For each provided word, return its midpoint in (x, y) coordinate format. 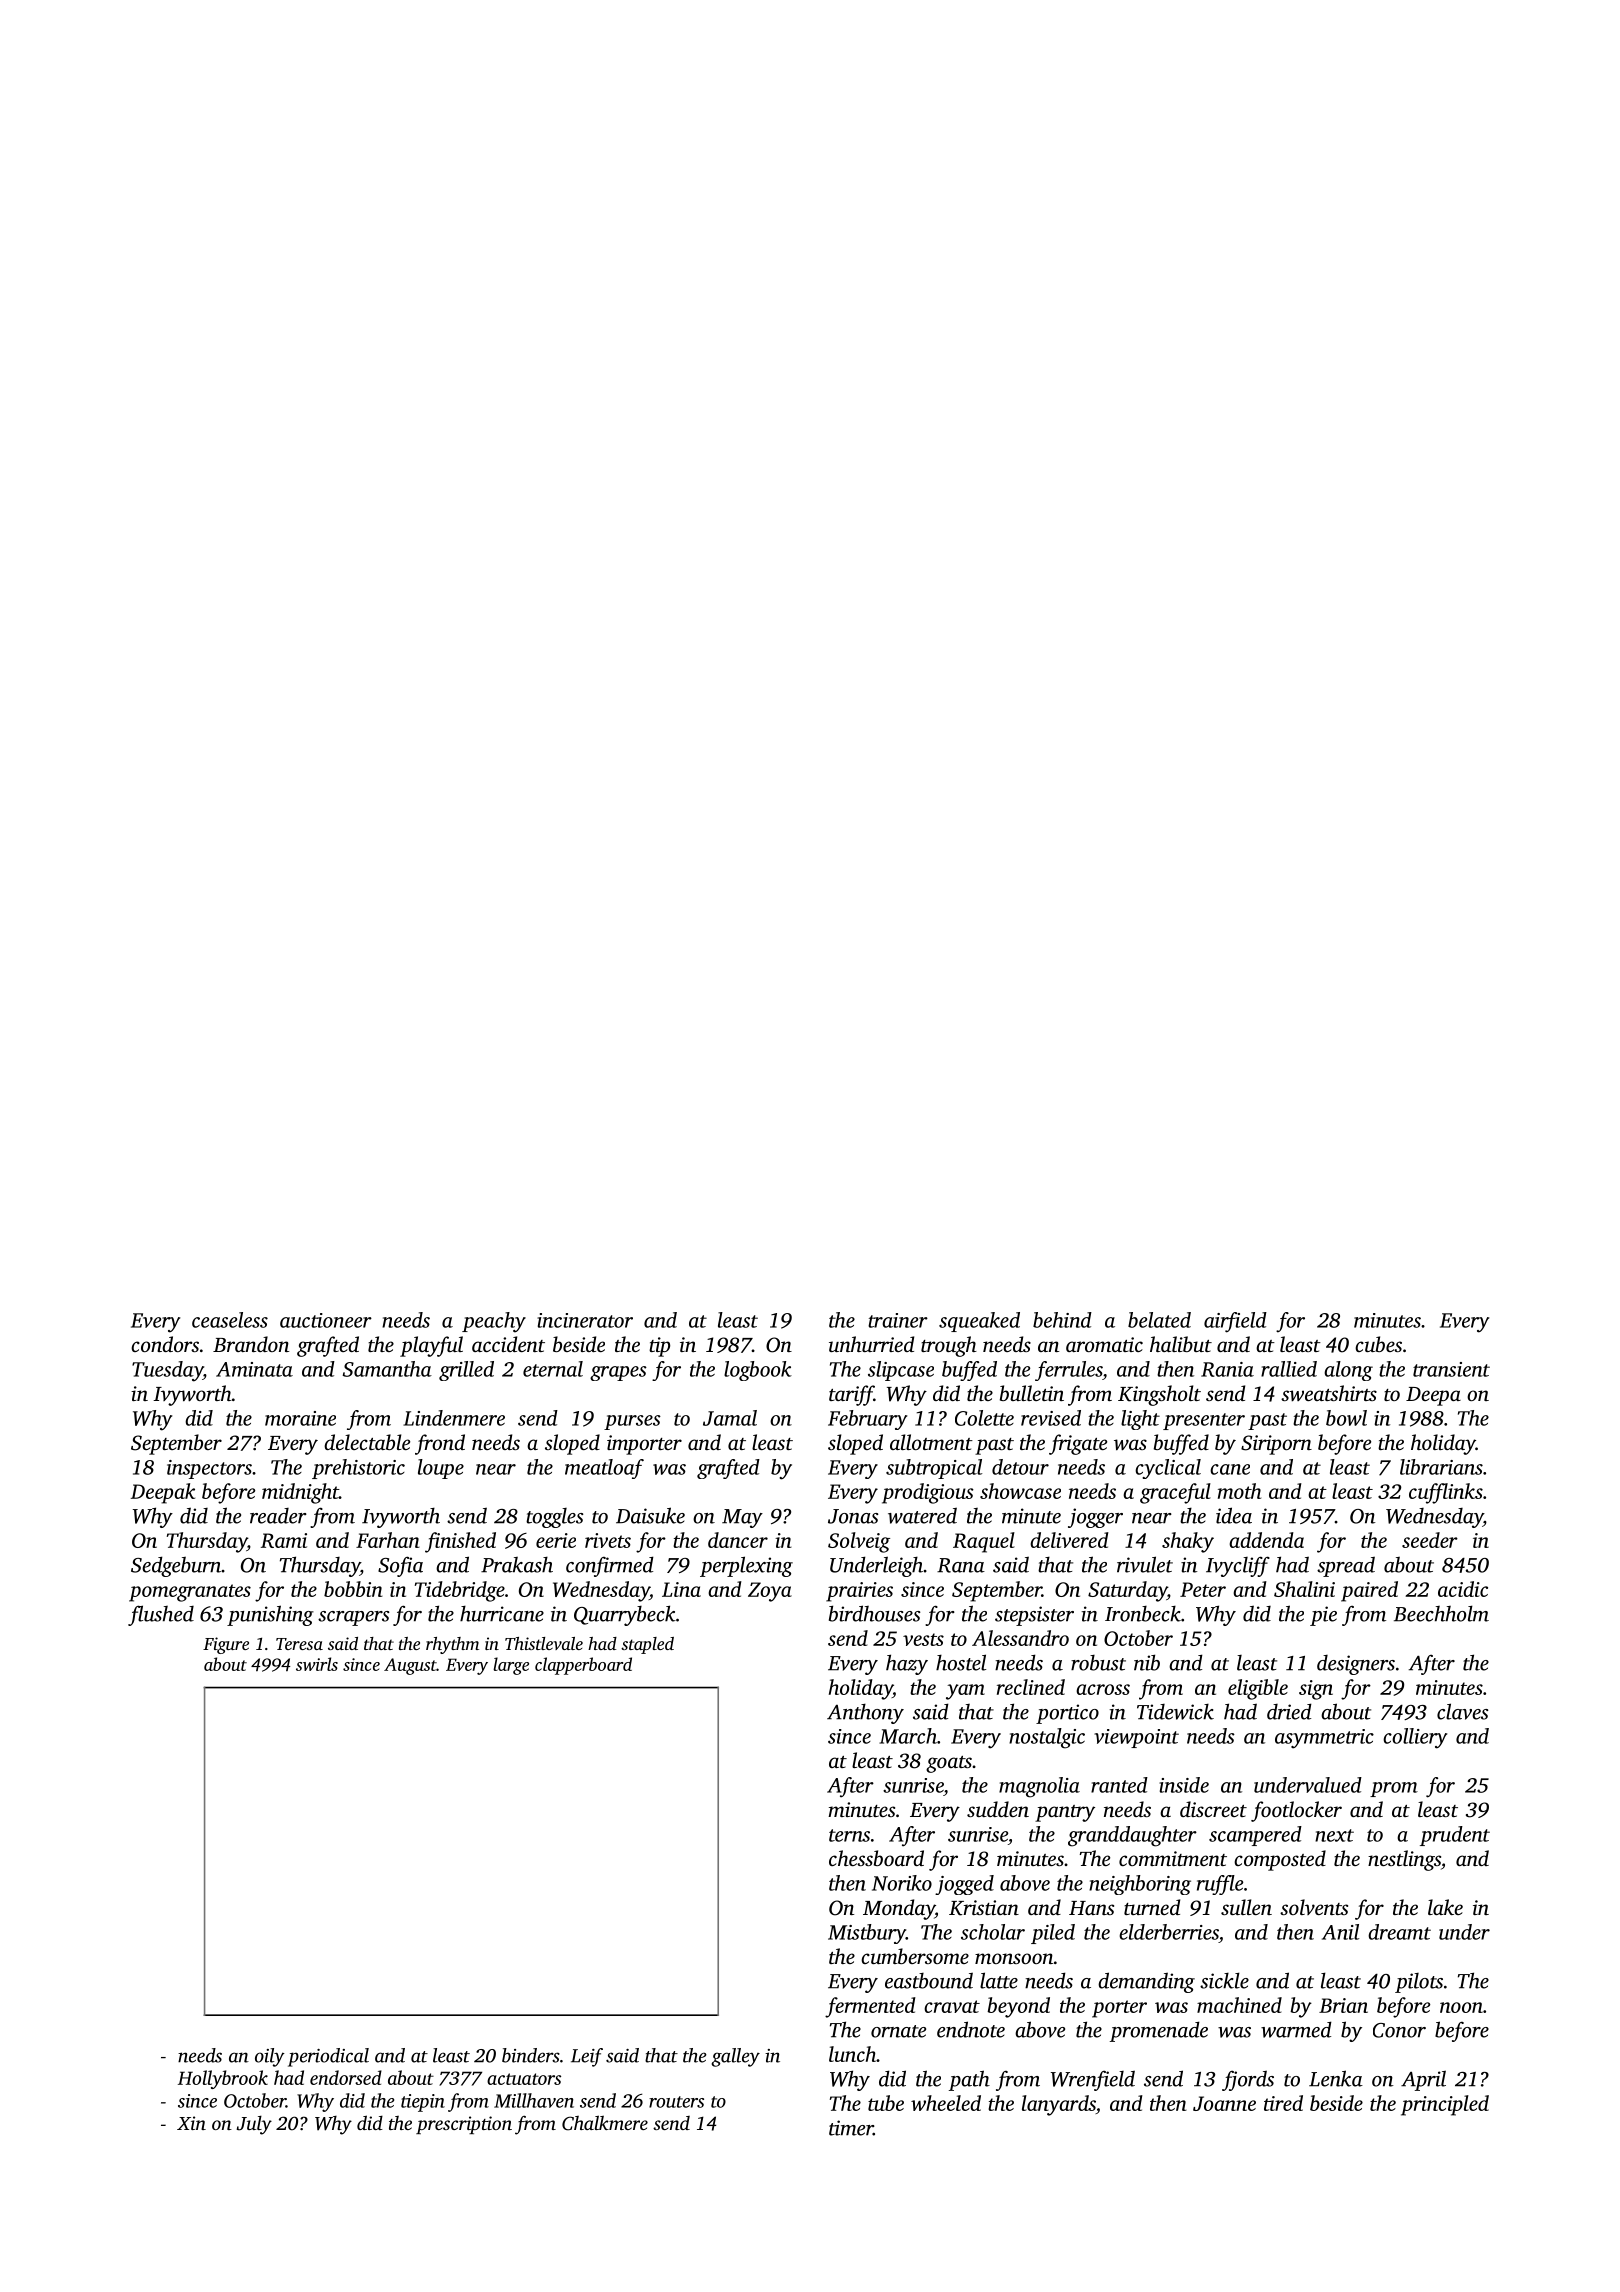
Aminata (254, 1369)
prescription (464, 2125)
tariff (851, 1395)
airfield (1235, 1322)
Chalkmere (605, 2123)
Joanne (1224, 2103)
